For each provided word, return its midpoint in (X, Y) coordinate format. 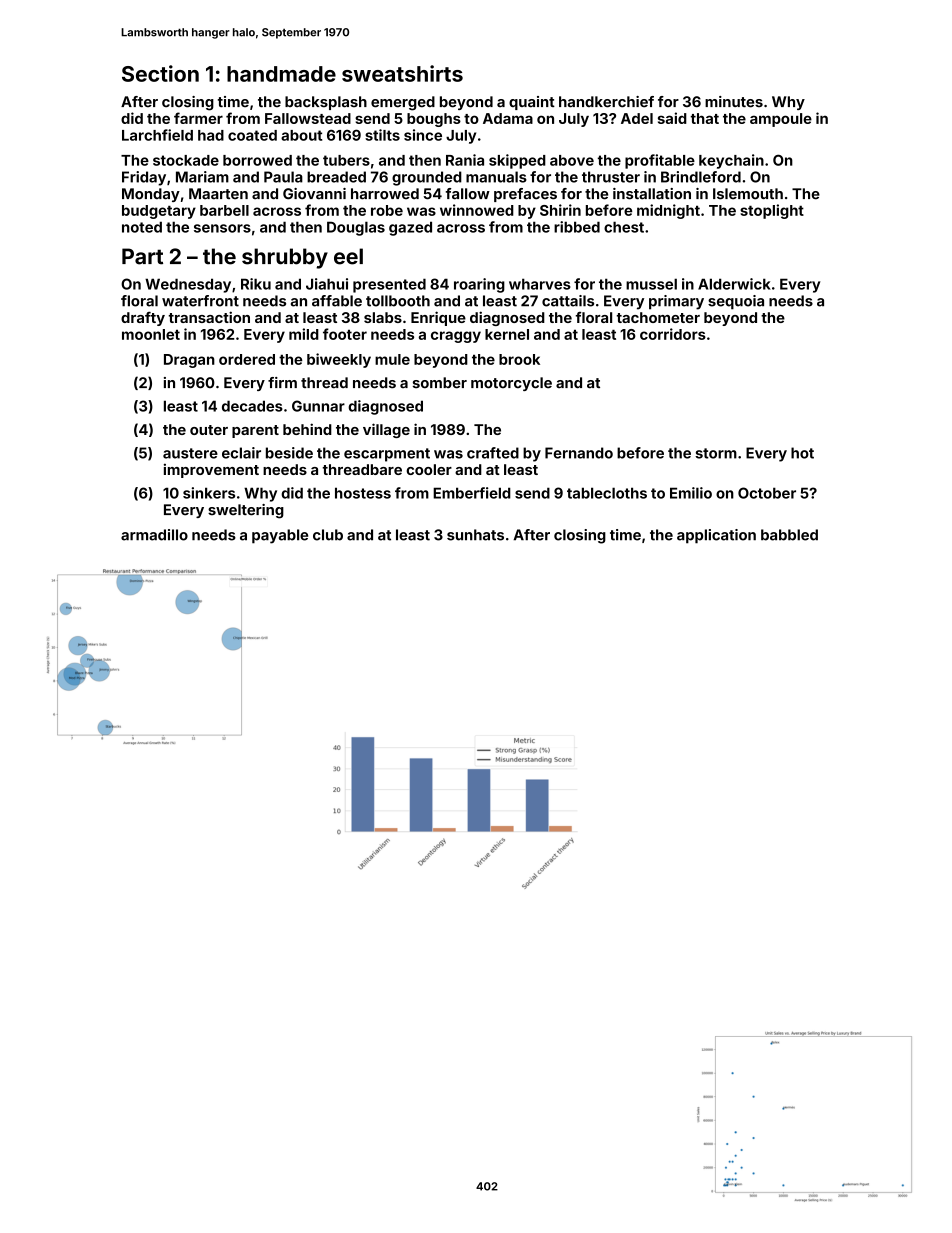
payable (280, 536)
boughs (434, 120)
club (328, 535)
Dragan (189, 361)
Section (160, 73)
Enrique (438, 318)
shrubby (285, 258)
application (716, 536)
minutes (734, 102)
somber (440, 383)
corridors (673, 334)
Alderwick (734, 284)
